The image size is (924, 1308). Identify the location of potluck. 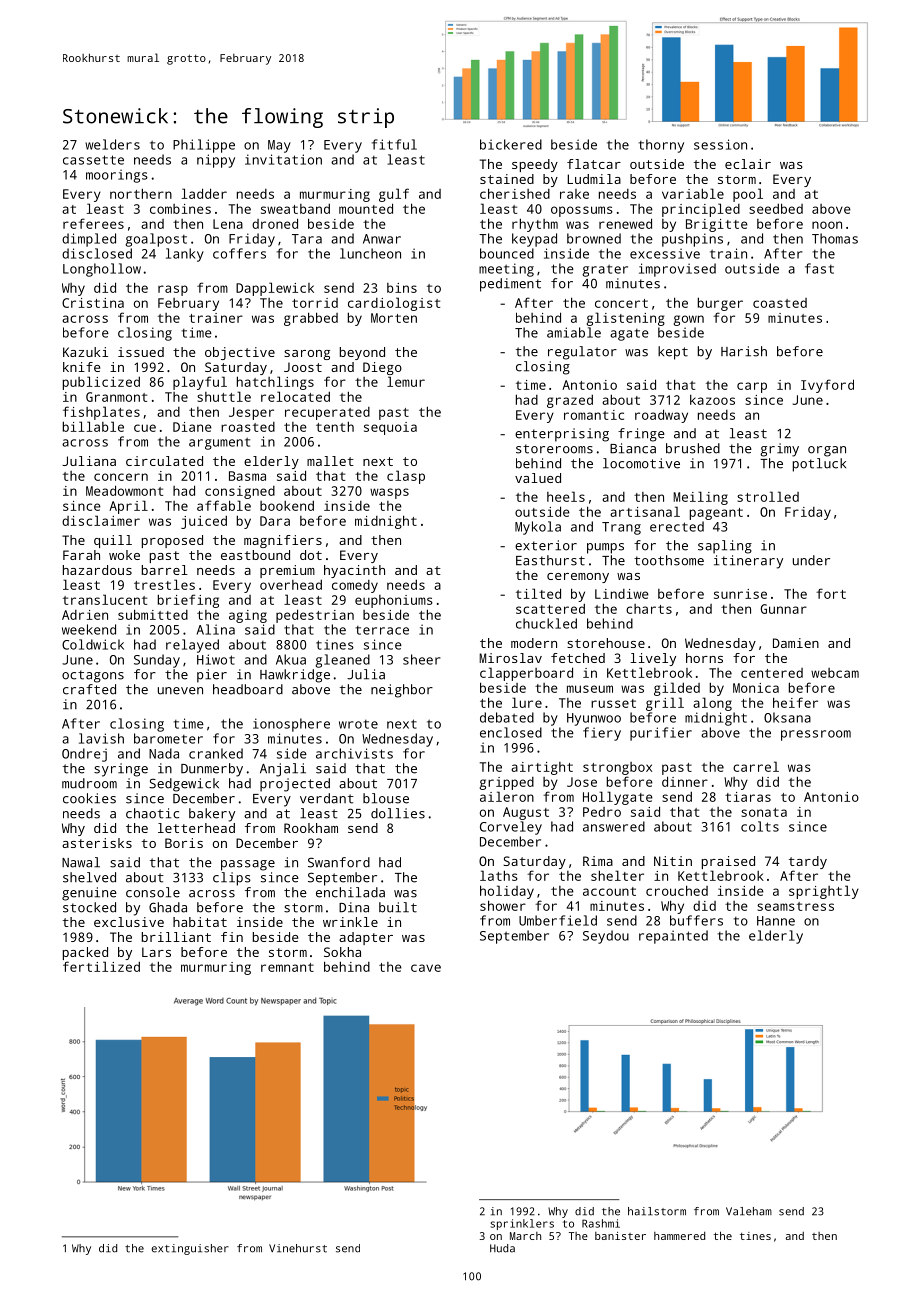
(819, 465).
